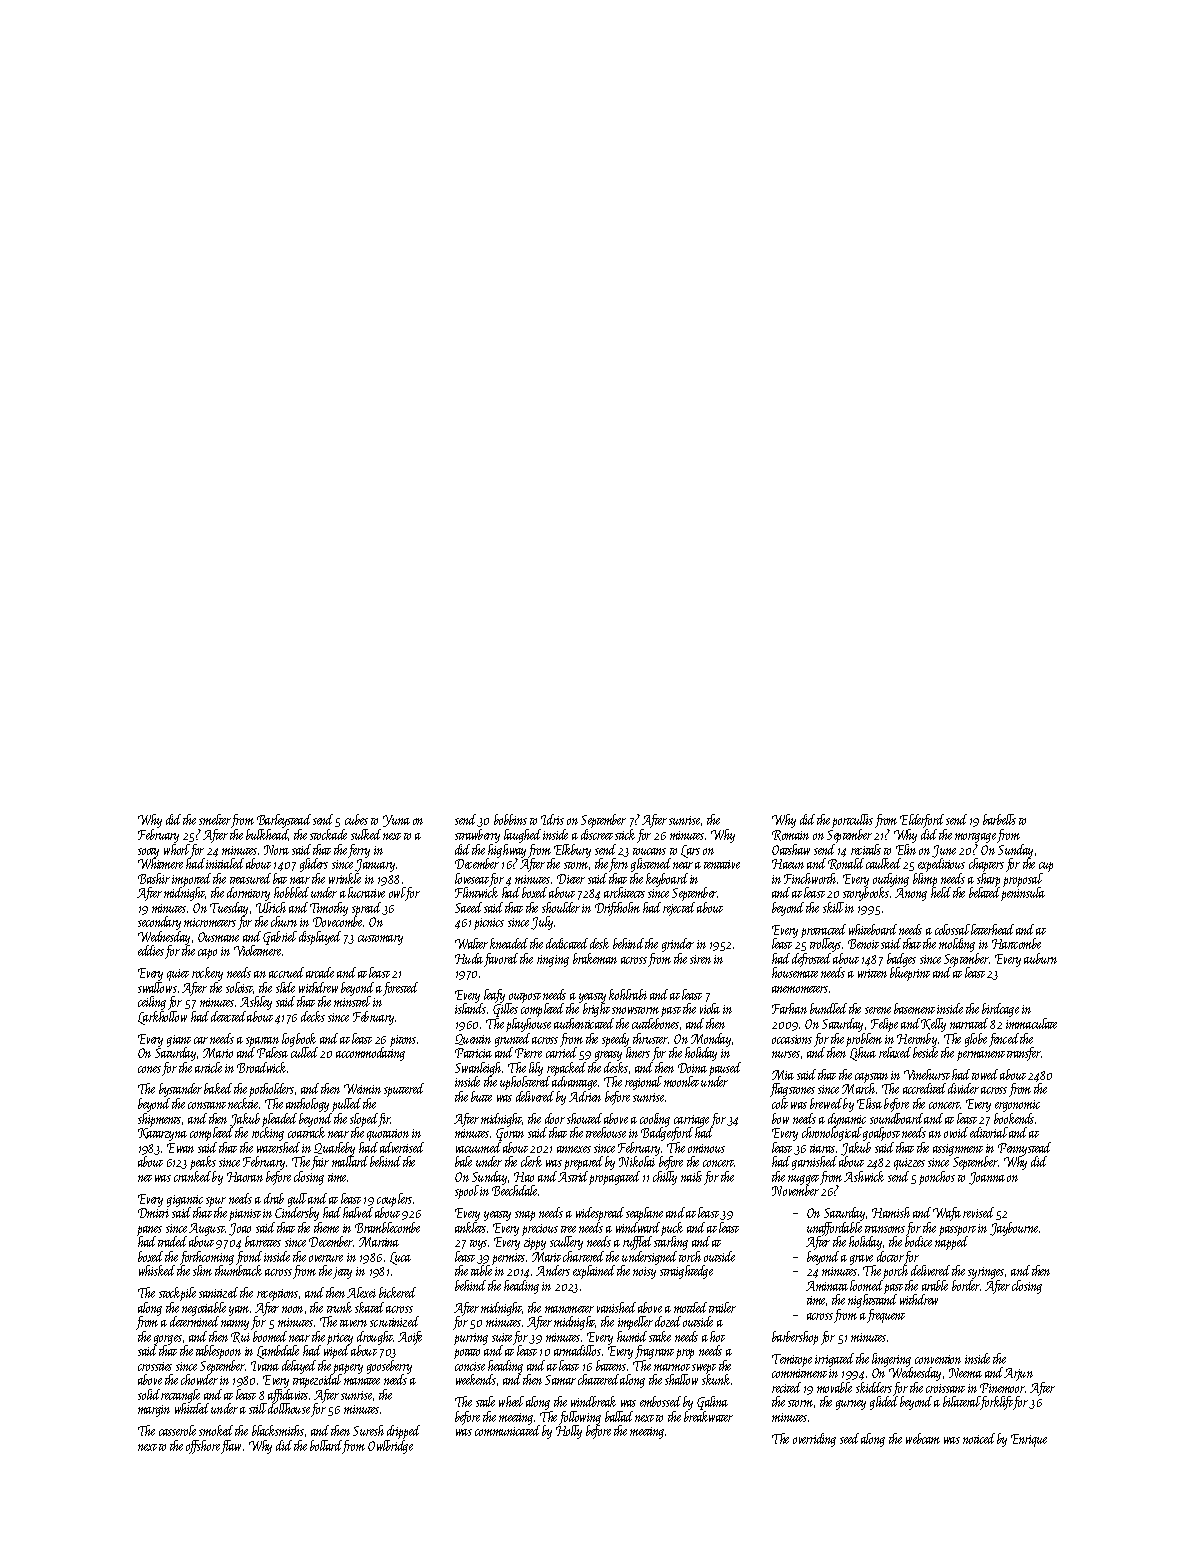 Image resolution: width=1198 pixels, height=1551 pixels. Describe the element at coordinates (507, 1430) in the document. I see `communicated` at that location.
